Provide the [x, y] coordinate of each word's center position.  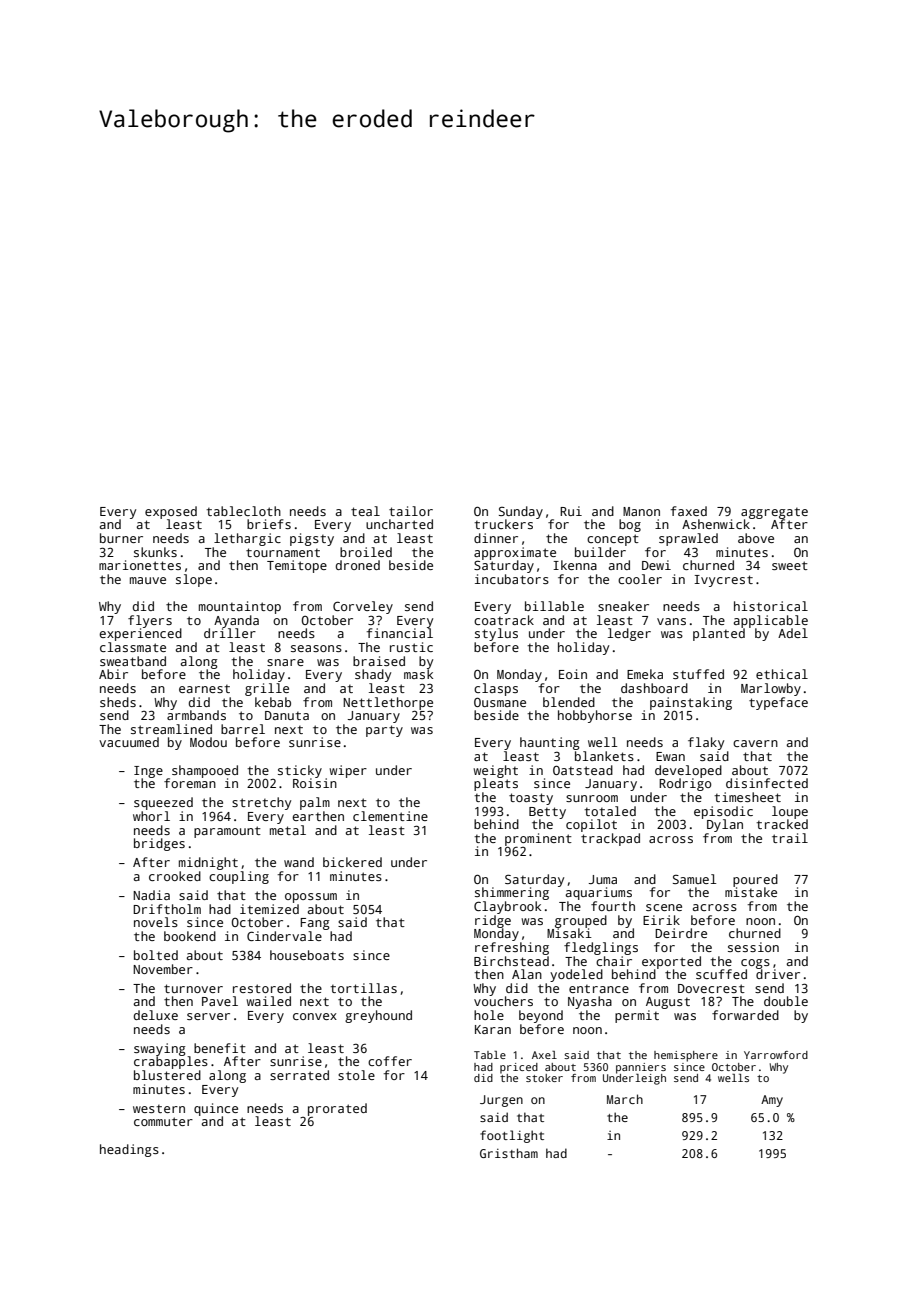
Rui [571, 511]
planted [719, 634]
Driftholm [167, 909]
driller [230, 633]
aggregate [774, 513]
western [159, 1109]
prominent [538, 840]
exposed [171, 512]
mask [418, 674]
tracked [782, 824]
